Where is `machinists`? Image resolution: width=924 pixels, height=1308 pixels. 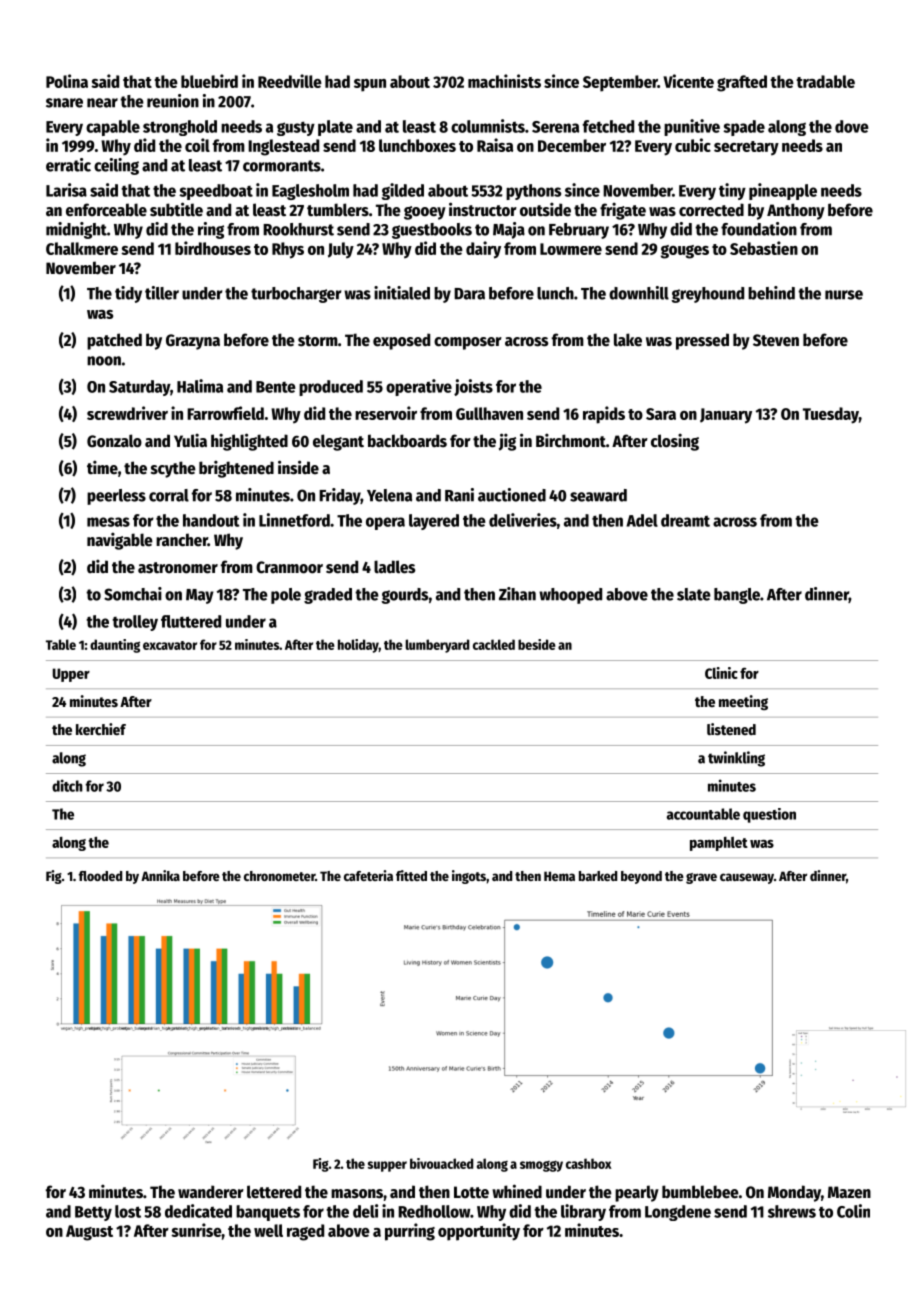
machinists is located at coordinates (504, 81).
